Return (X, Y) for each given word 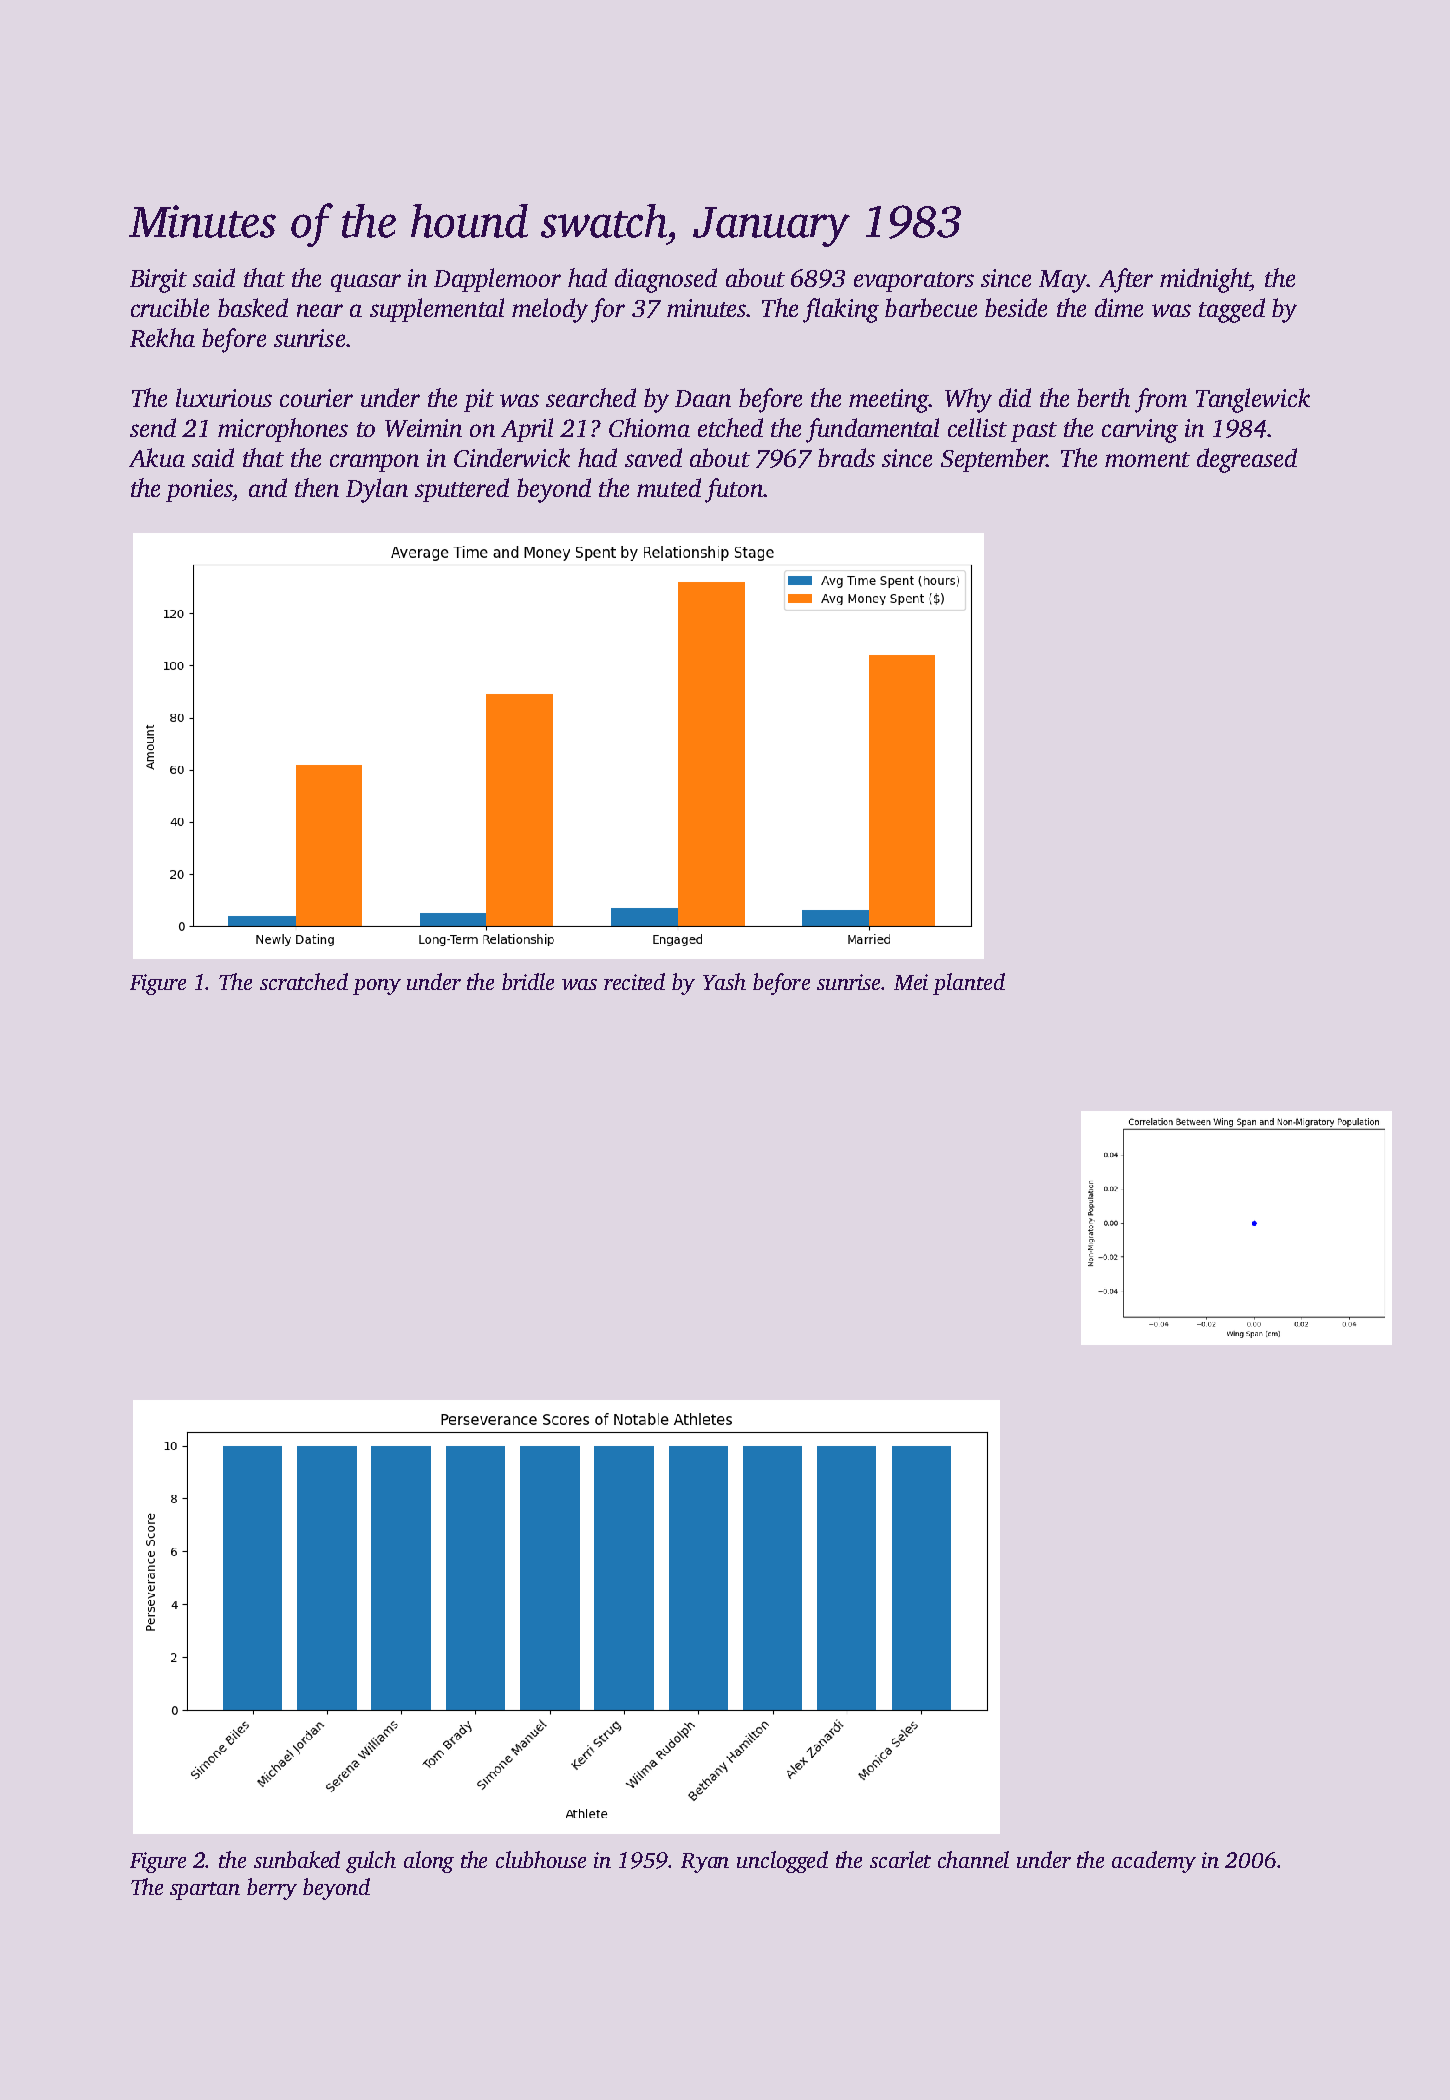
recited (634, 981)
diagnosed (666, 280)
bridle (528, 981)
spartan (205, 1891)
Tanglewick (1253, 400)
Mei (911, 982)
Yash (724, 981)
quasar (366, 283)
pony (377, 987)
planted (969, 984)
